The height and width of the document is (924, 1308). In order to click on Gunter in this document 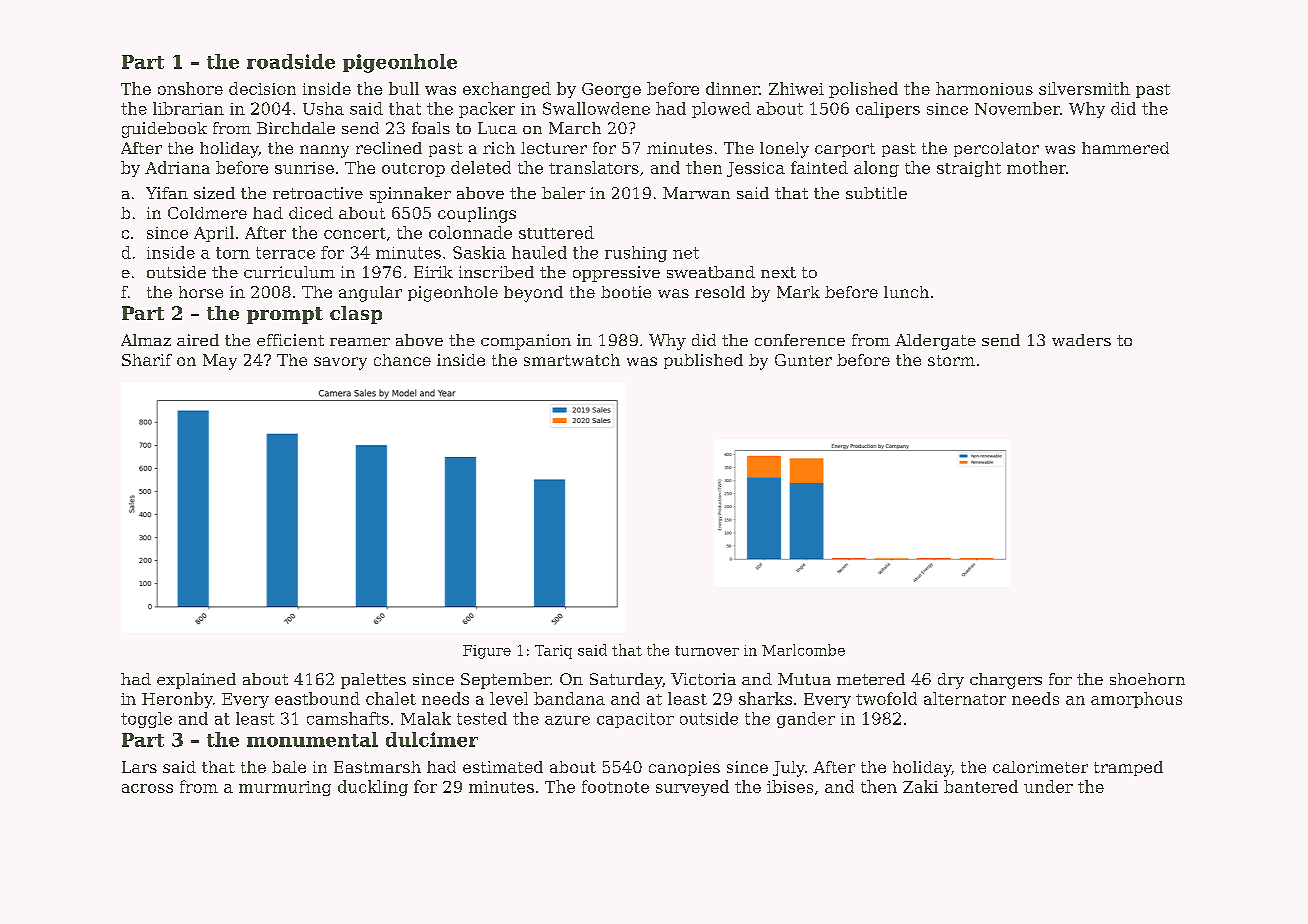, I will do `click(803, 360)`.
